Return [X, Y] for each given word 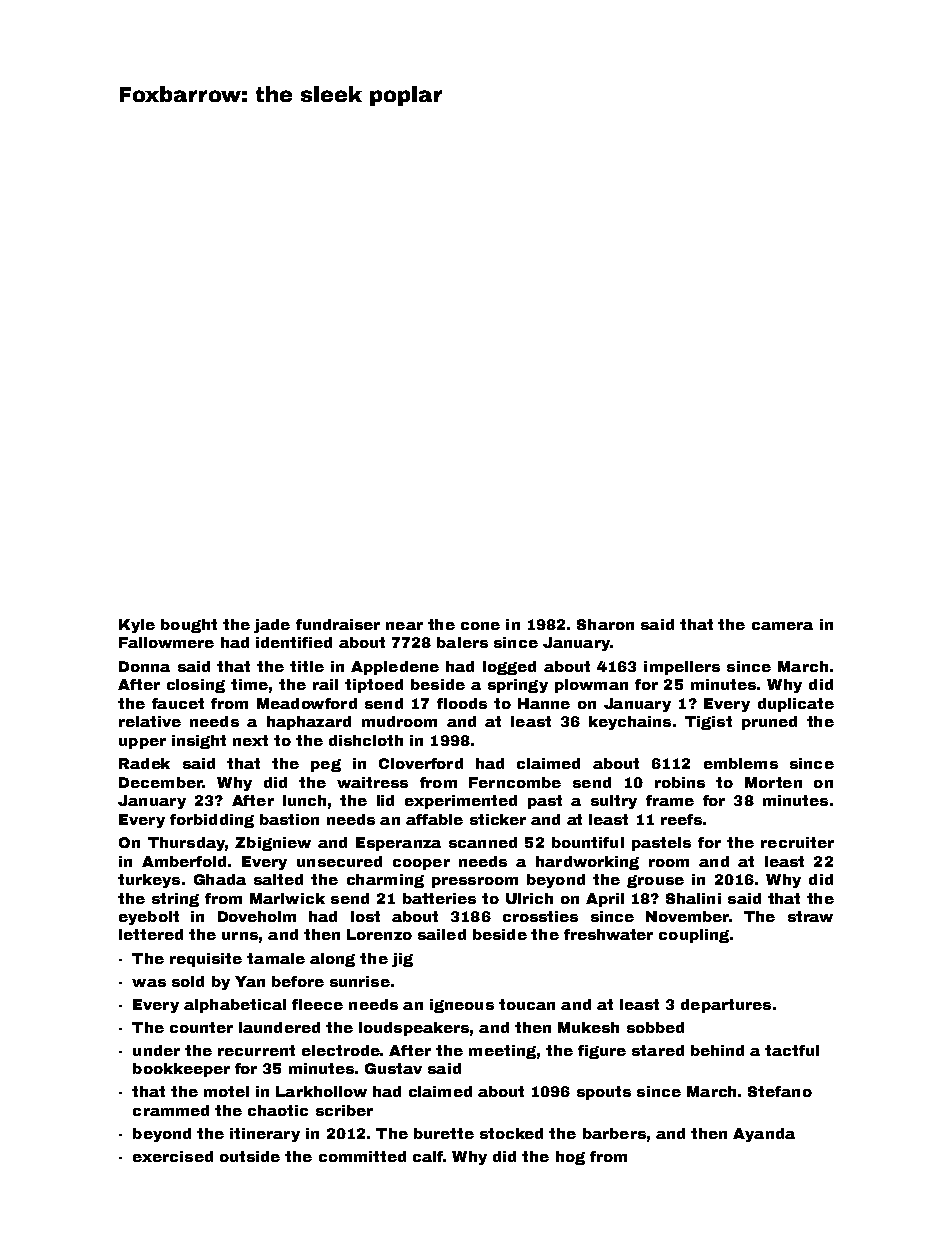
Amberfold [184, 861]
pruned [769, 723]
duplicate [796, 705]
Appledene [395, 668]
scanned [483, 842]
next [250, 740]
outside [250, 1156]
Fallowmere [166, 642]
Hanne [544, 703]
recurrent [256, 1050]
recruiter [797, 842]
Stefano [780, 1091]
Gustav [393, 1068]
